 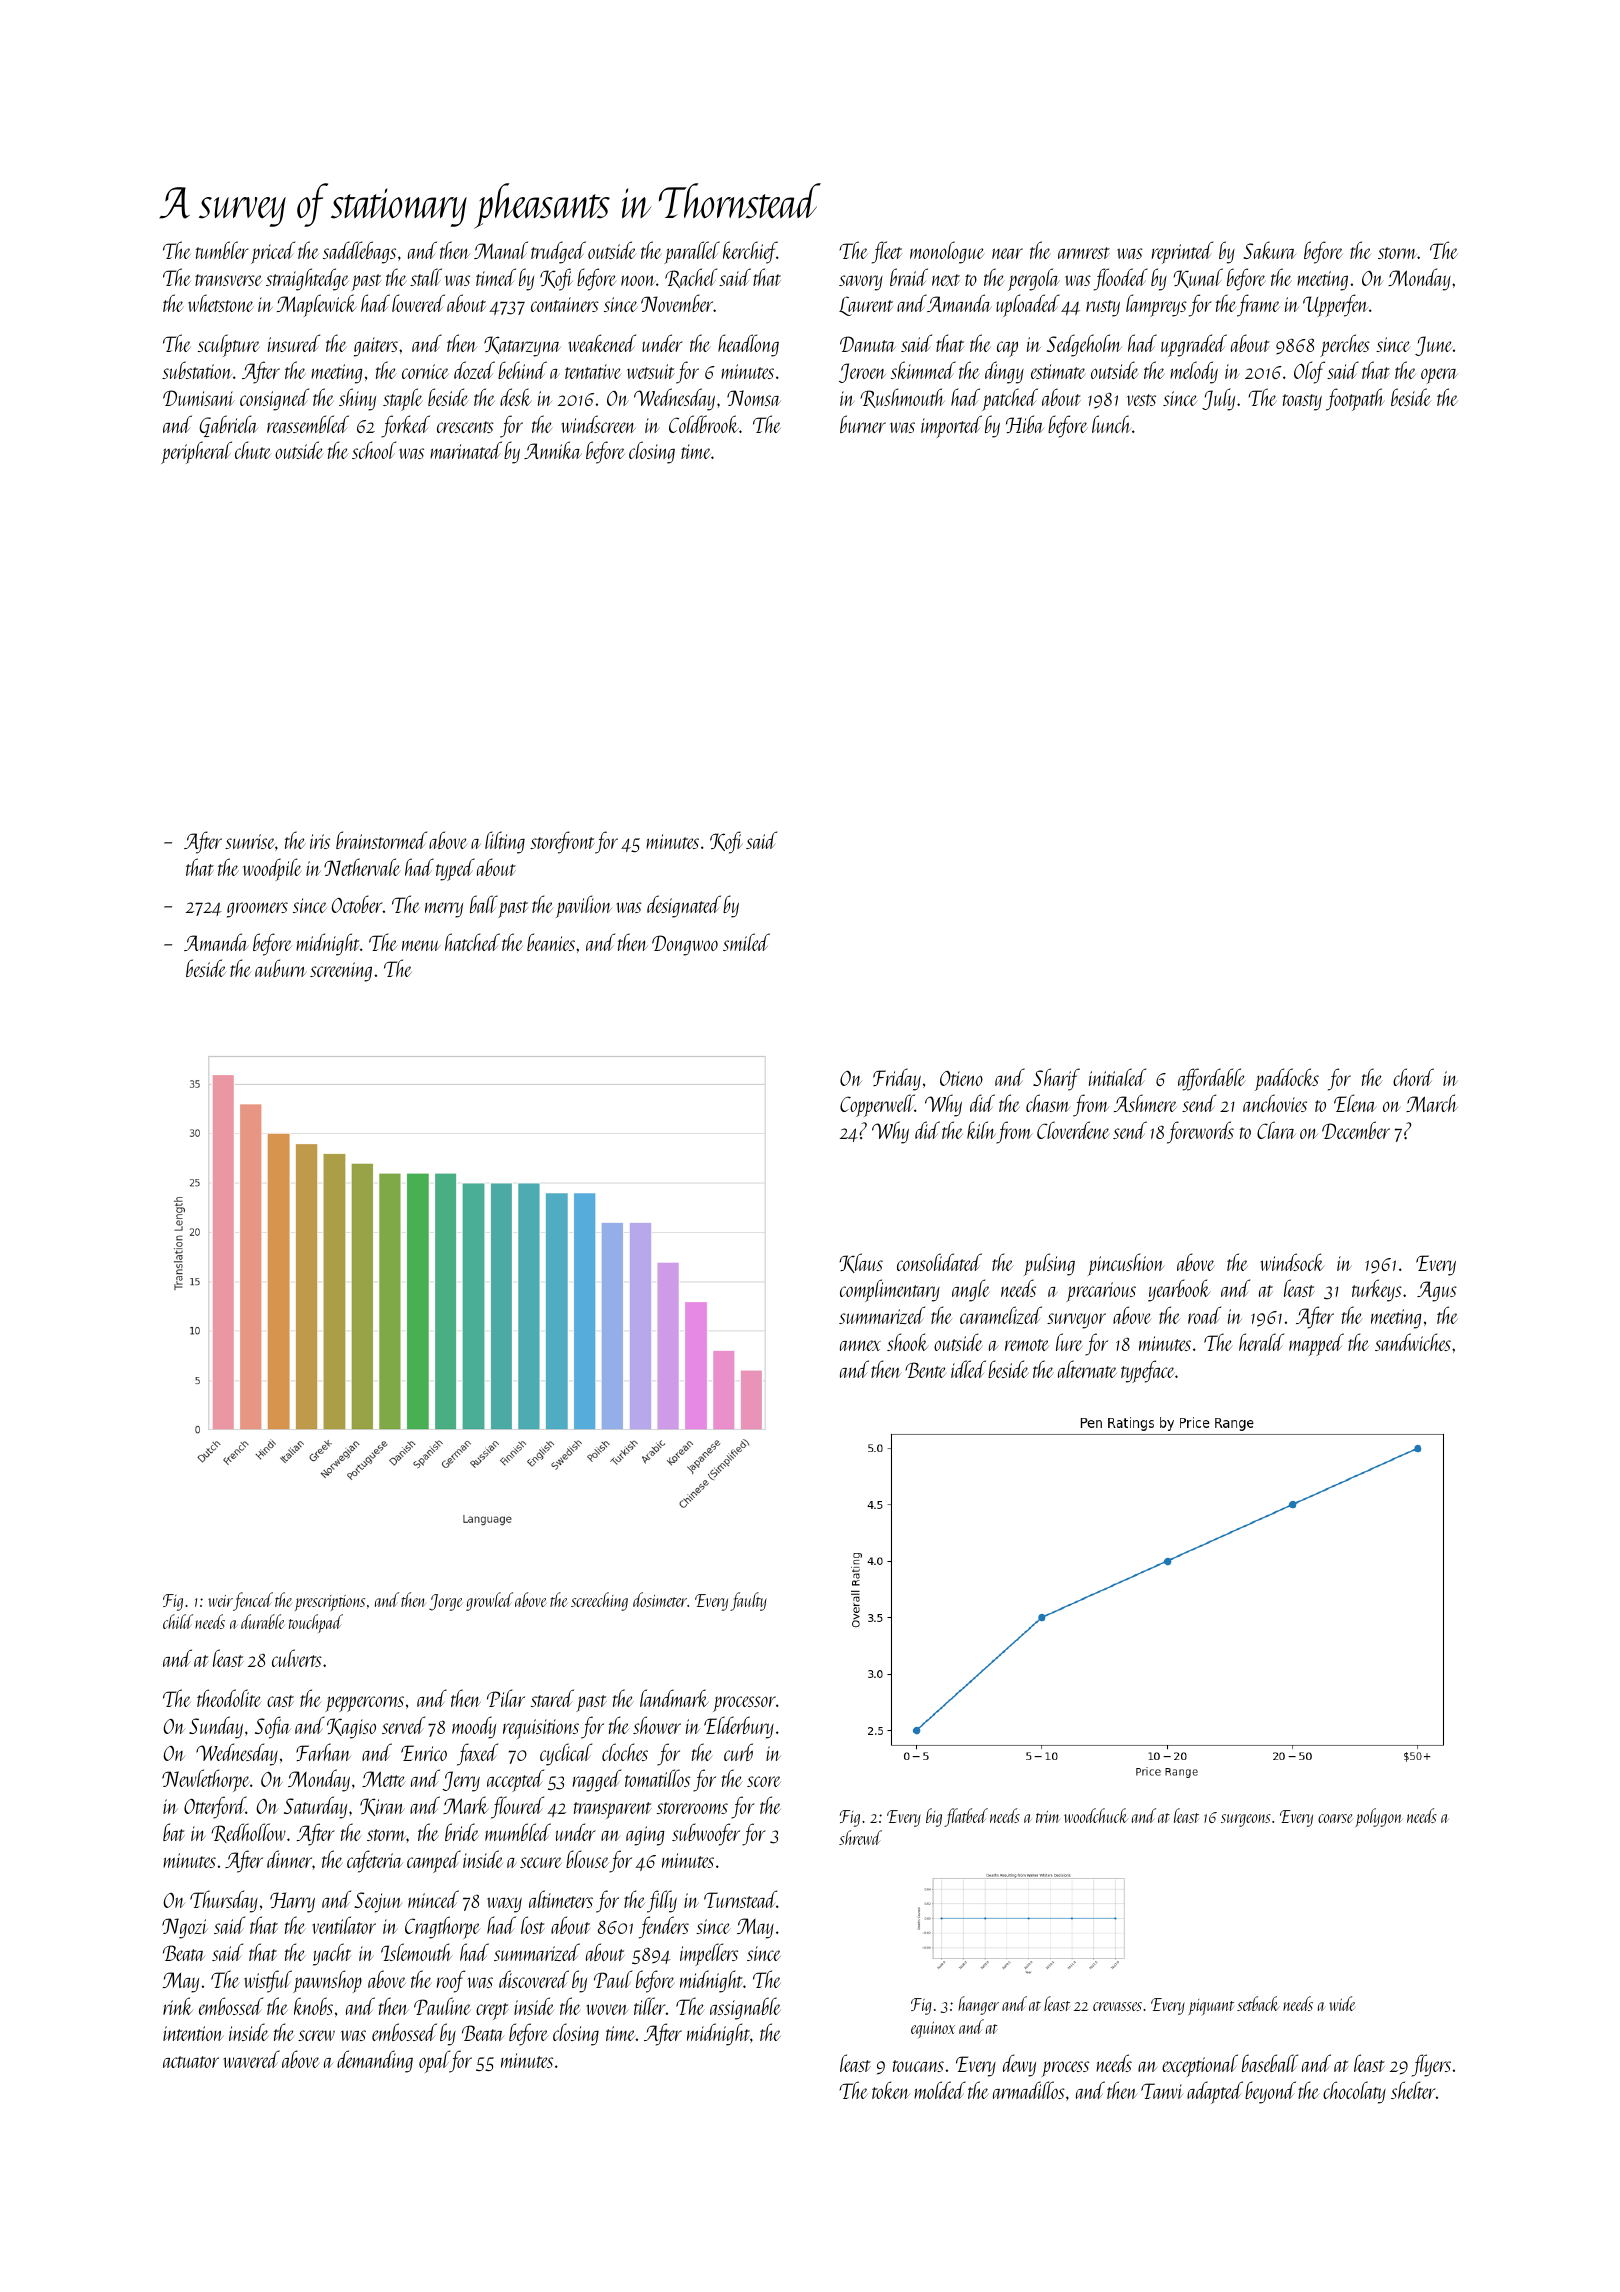 What do you see at coordinates (887, 252) in the screenshot?
I see `fleet` at bounding box center [887, 252].
